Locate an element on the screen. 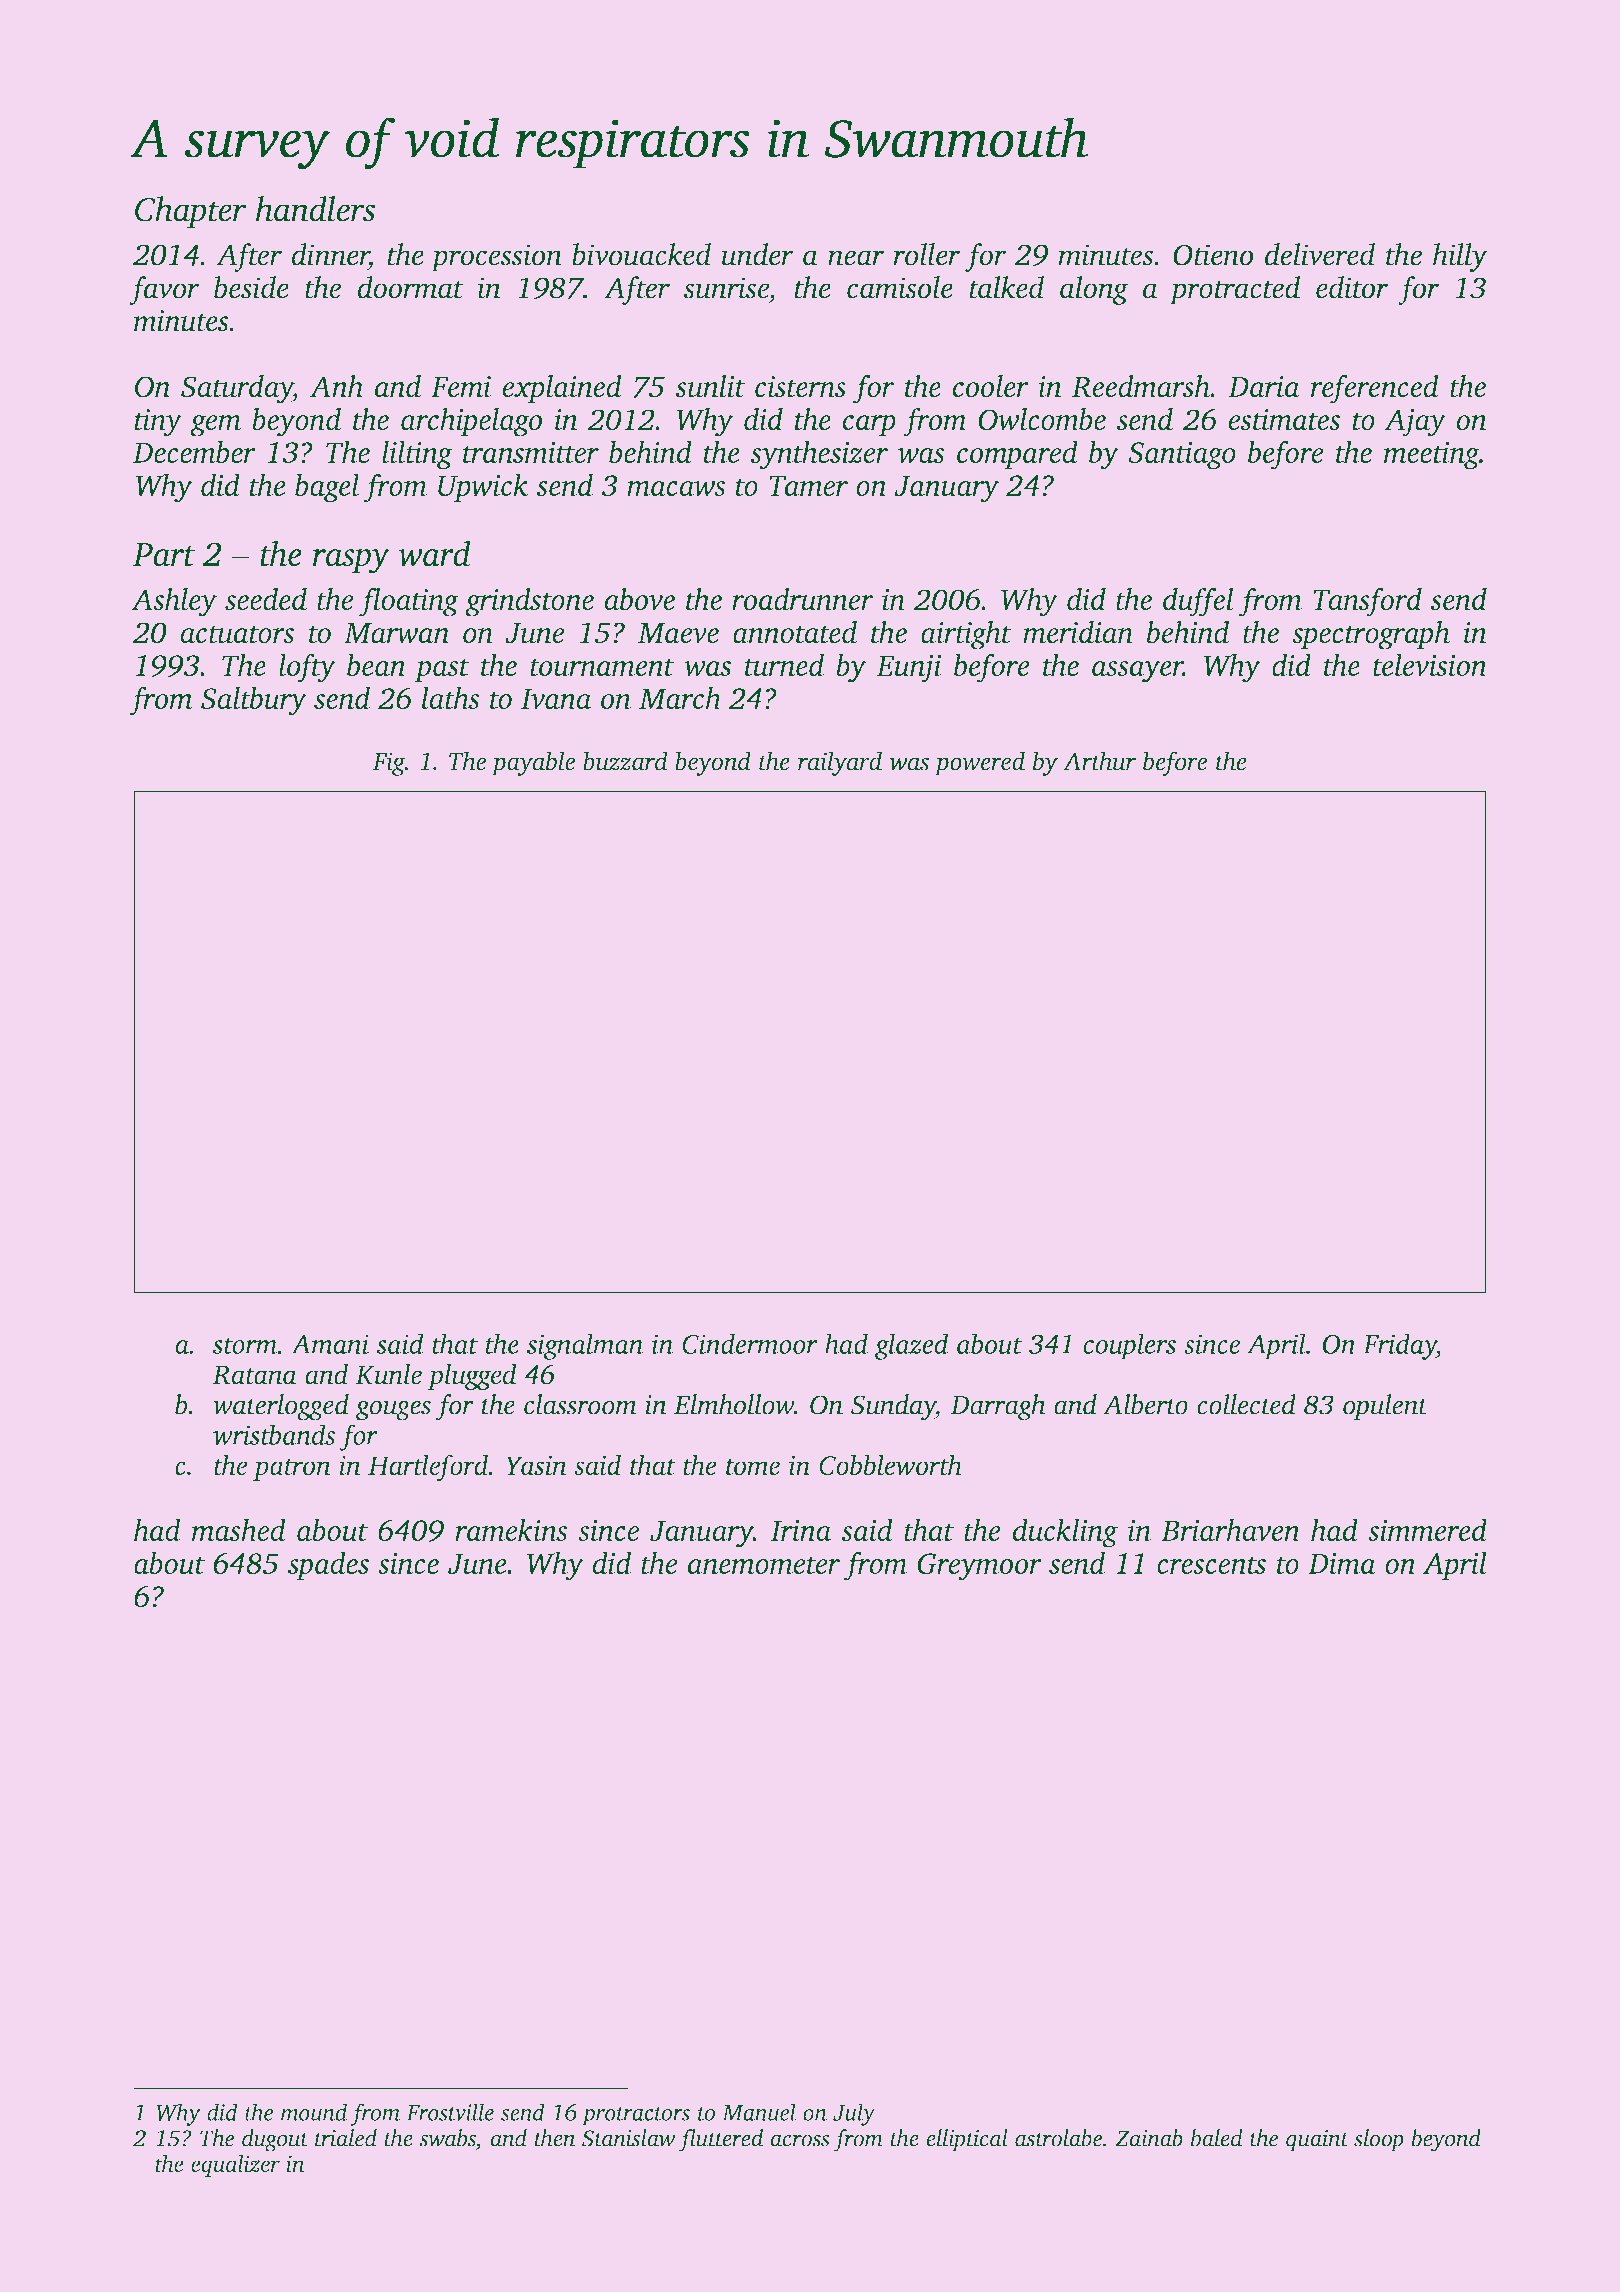  storm is located at coordinates (245, 1345).
